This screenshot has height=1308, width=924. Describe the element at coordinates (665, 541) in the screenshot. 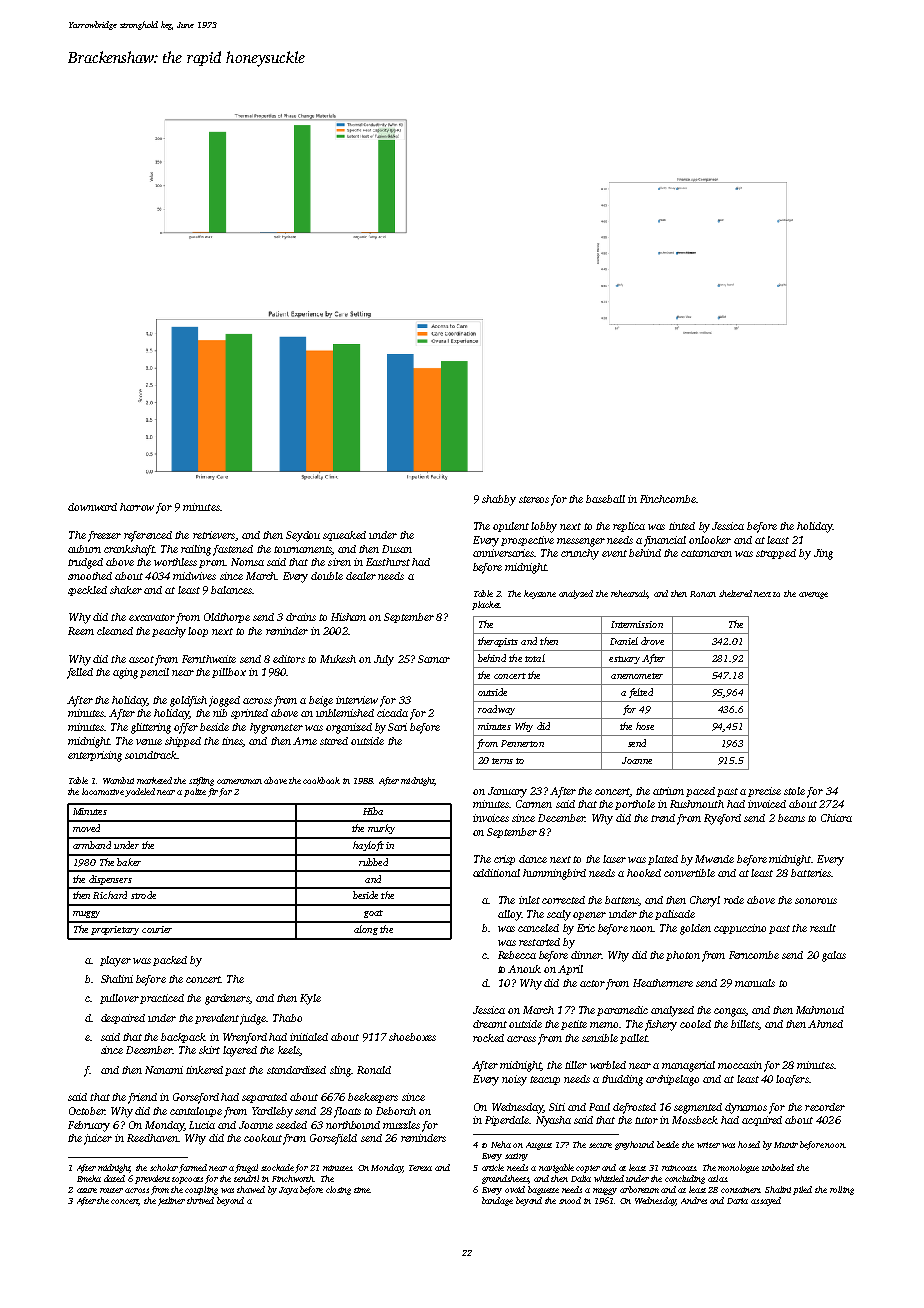

I see `financial` at that location.
